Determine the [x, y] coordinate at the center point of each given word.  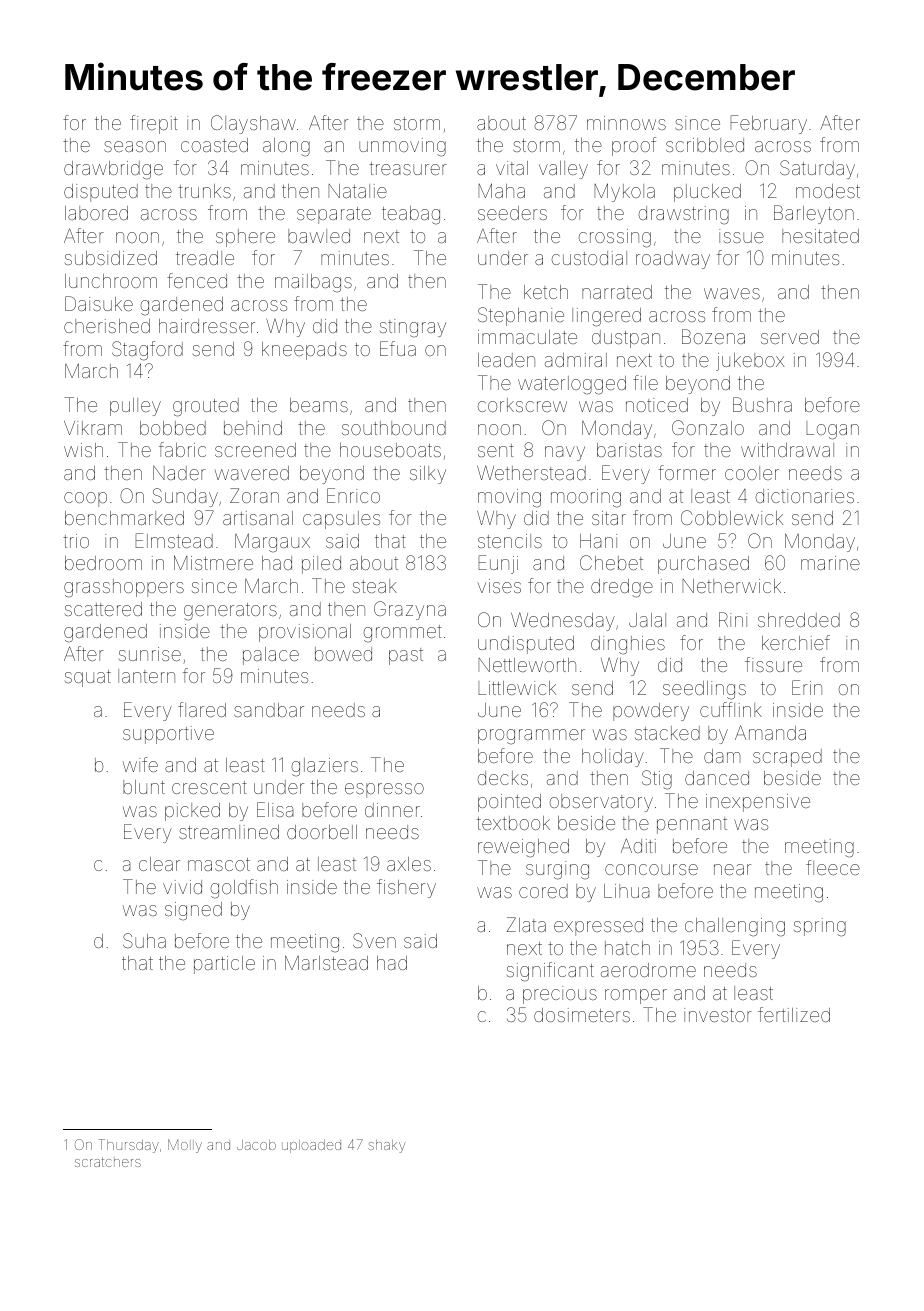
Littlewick [517, 688]
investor [718, 1015]
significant [550, 972]
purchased [703, 565]
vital [512, 168]
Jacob [256, 1145]
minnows [626, 123]
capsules [341, 520]
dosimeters [582, 1015]
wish [83, 450]
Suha [144, 940]
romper [636, 996]
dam [722, 756]
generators [230, 612]
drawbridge [113, 170]
